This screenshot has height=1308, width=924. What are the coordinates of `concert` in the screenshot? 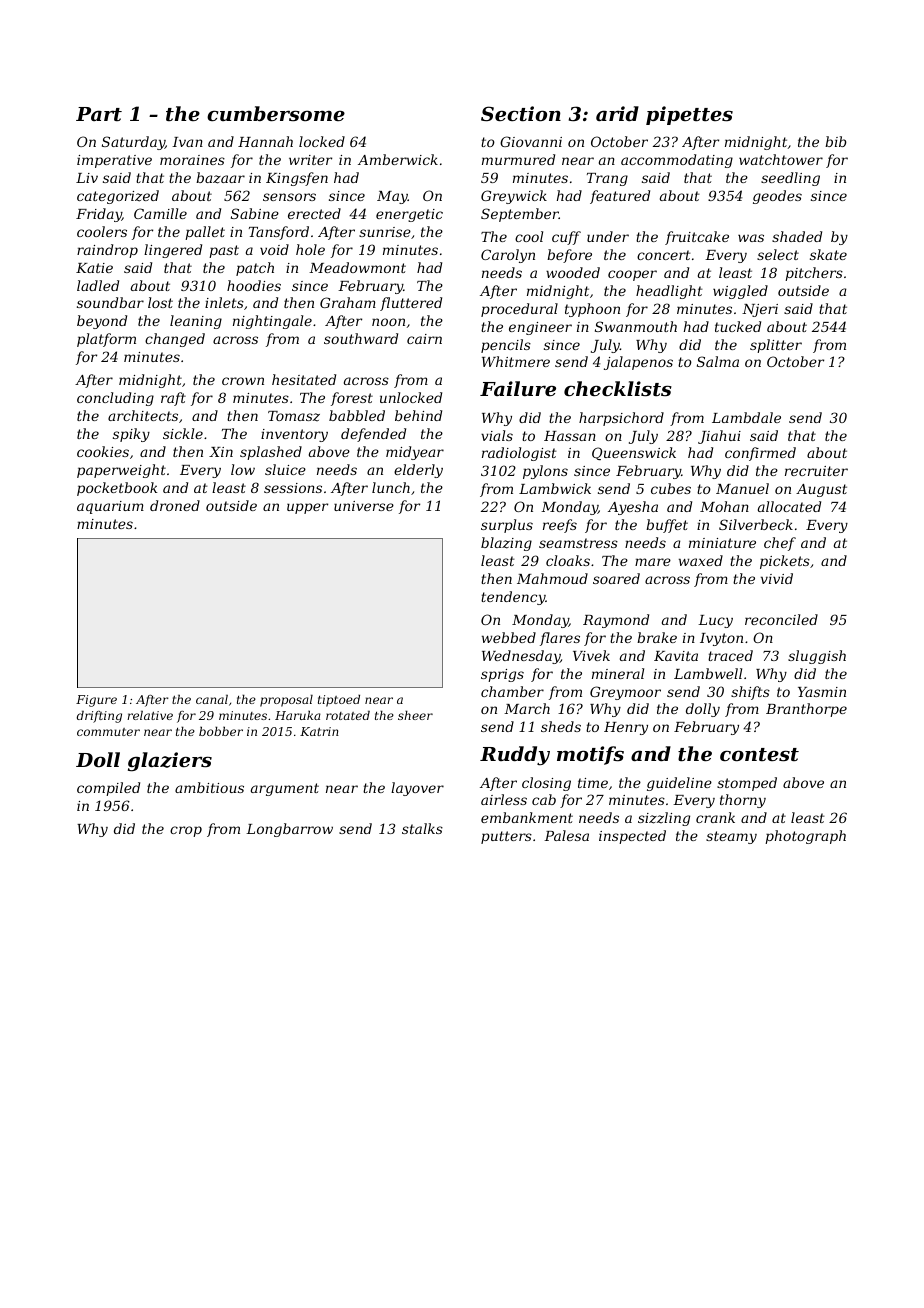 It's located at (664, 255).
